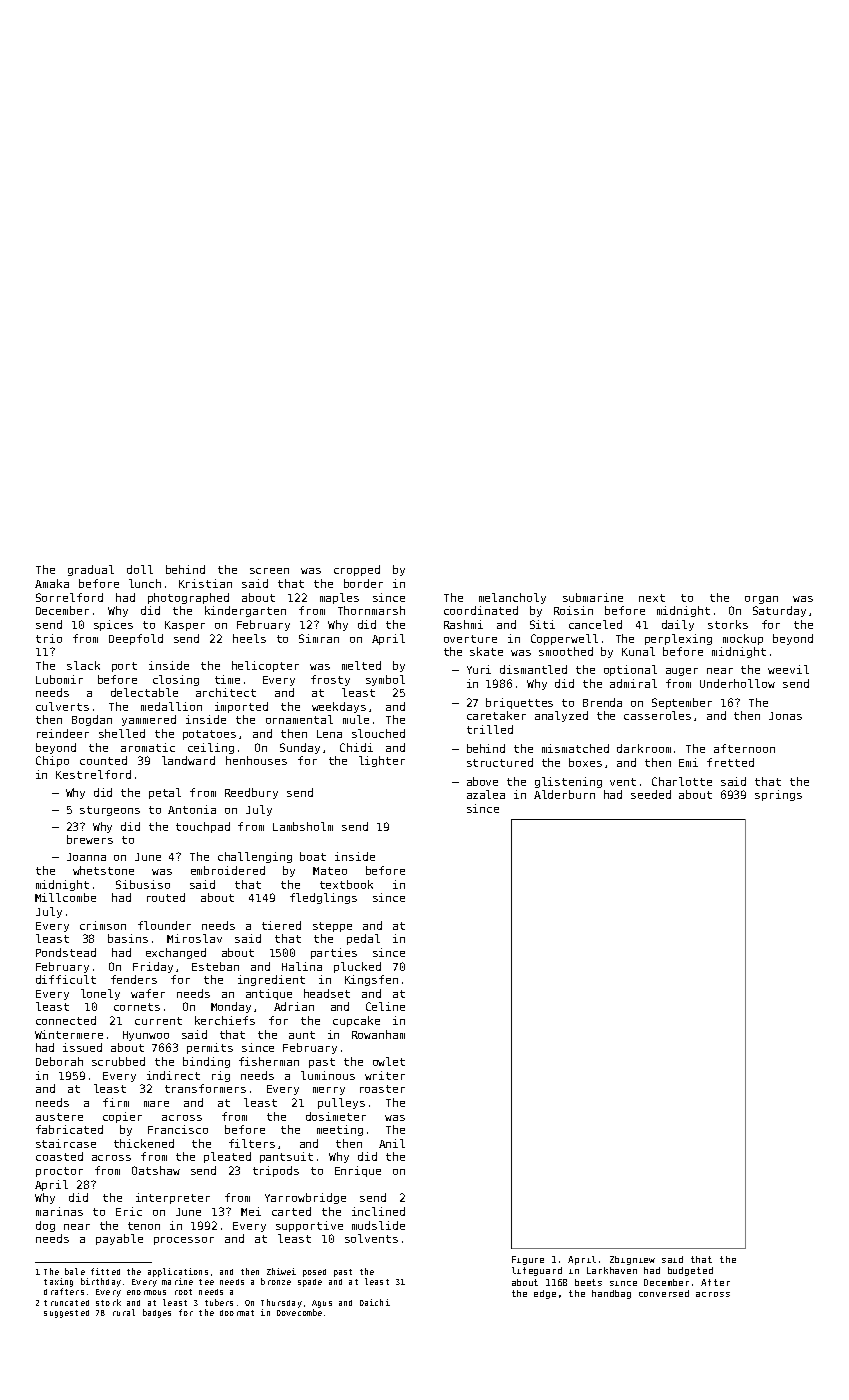 The image size is (849, 1400). Describe the element at coordinates (486, 794) in the document. I see `azalea` at that location.
